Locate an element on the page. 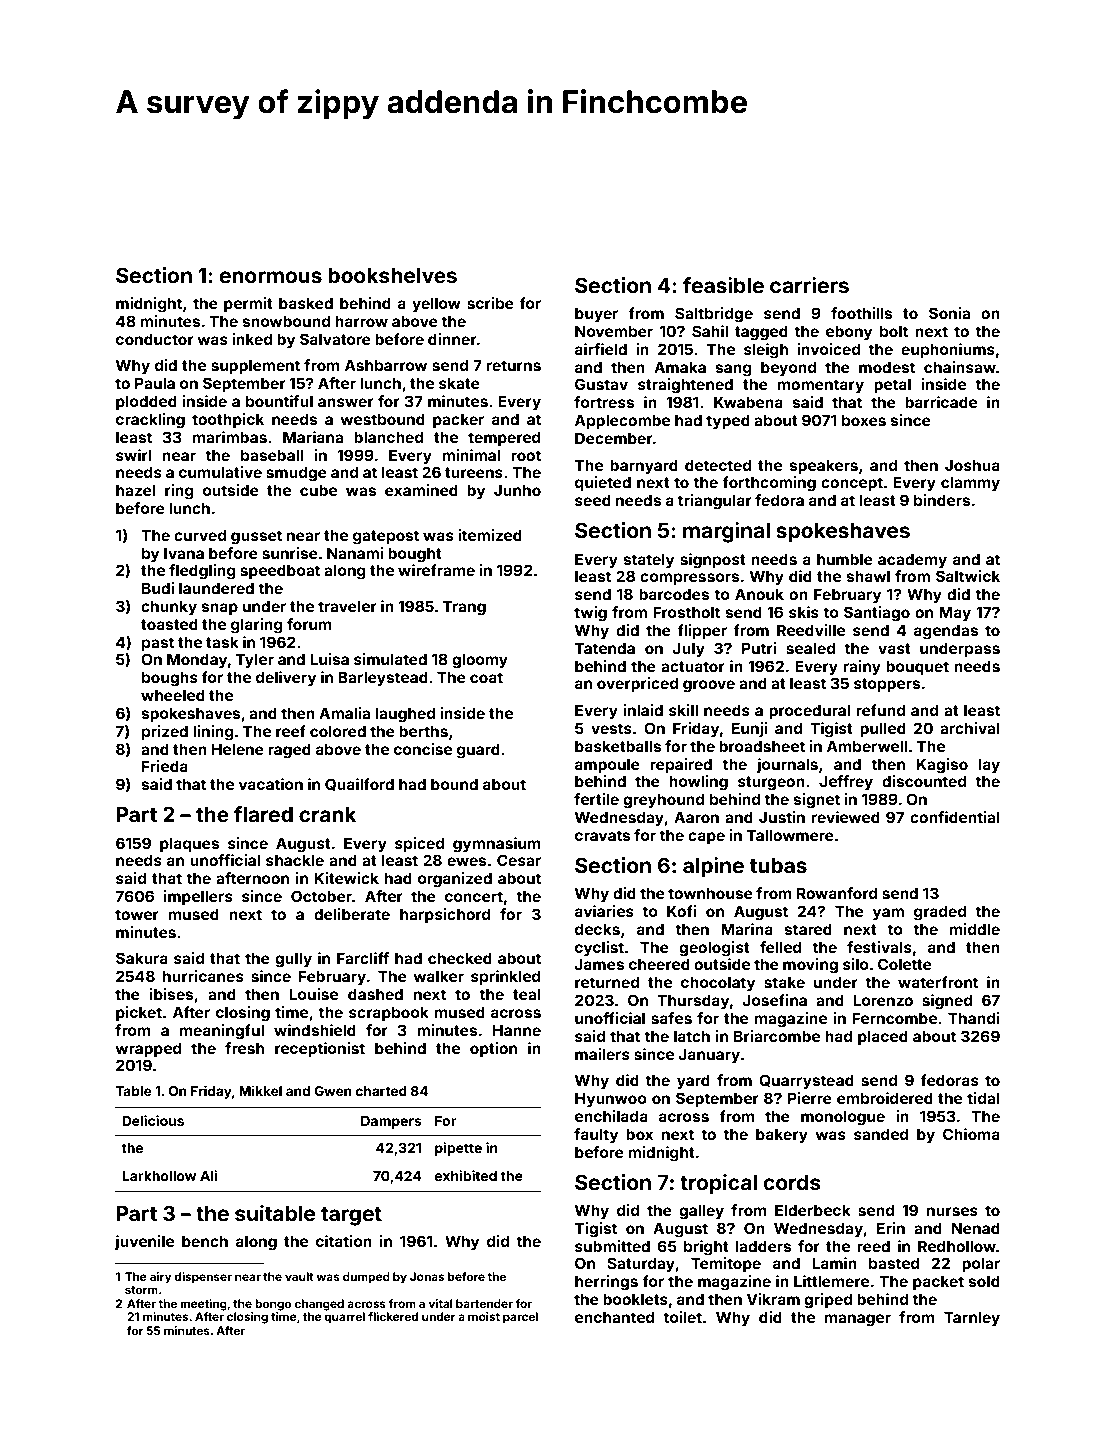 This document has width=1116, height=1444. quarrel is located at coordinates (344, 1318).
